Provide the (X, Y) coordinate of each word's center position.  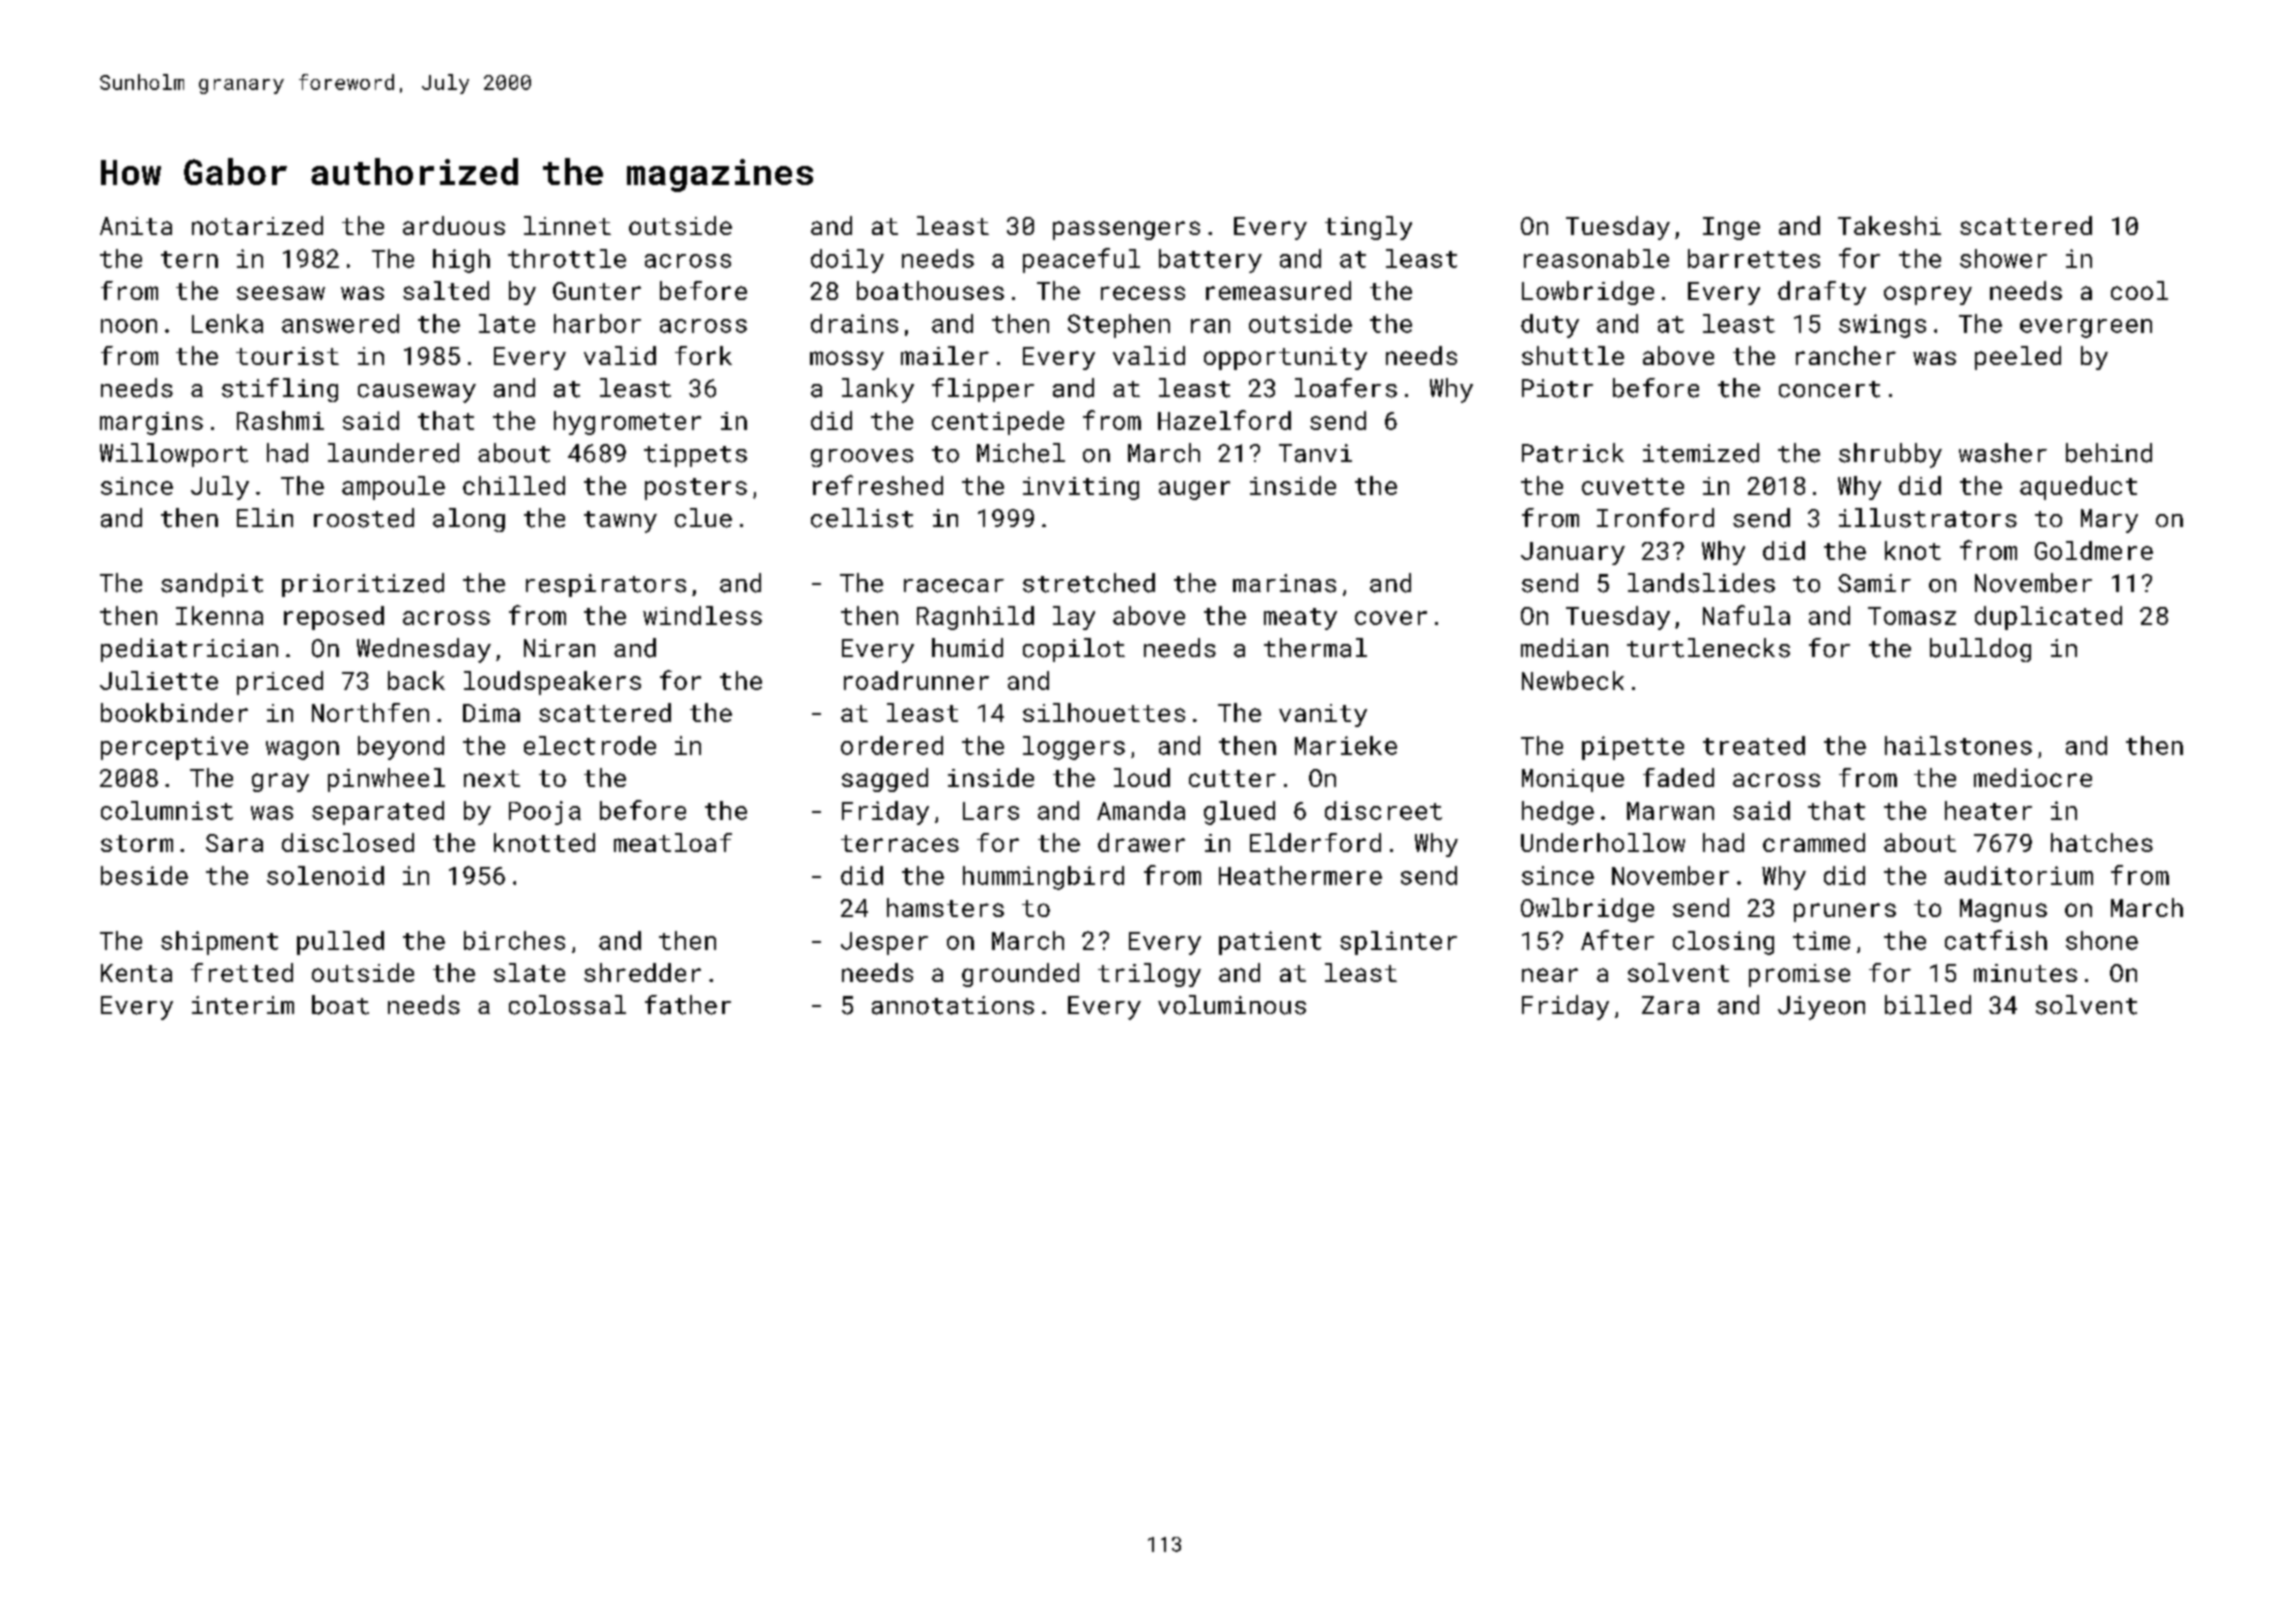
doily (847, 261)
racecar (954, 586)
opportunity (1285, 358)
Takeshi (1889, 225)
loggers (1074, 748)
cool (2139, 290)
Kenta (136, 973)
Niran (559, 648)
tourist (287, 356)
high (461, 261)
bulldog (1980, 650)
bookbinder (174, 712)
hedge (1558, 813)
